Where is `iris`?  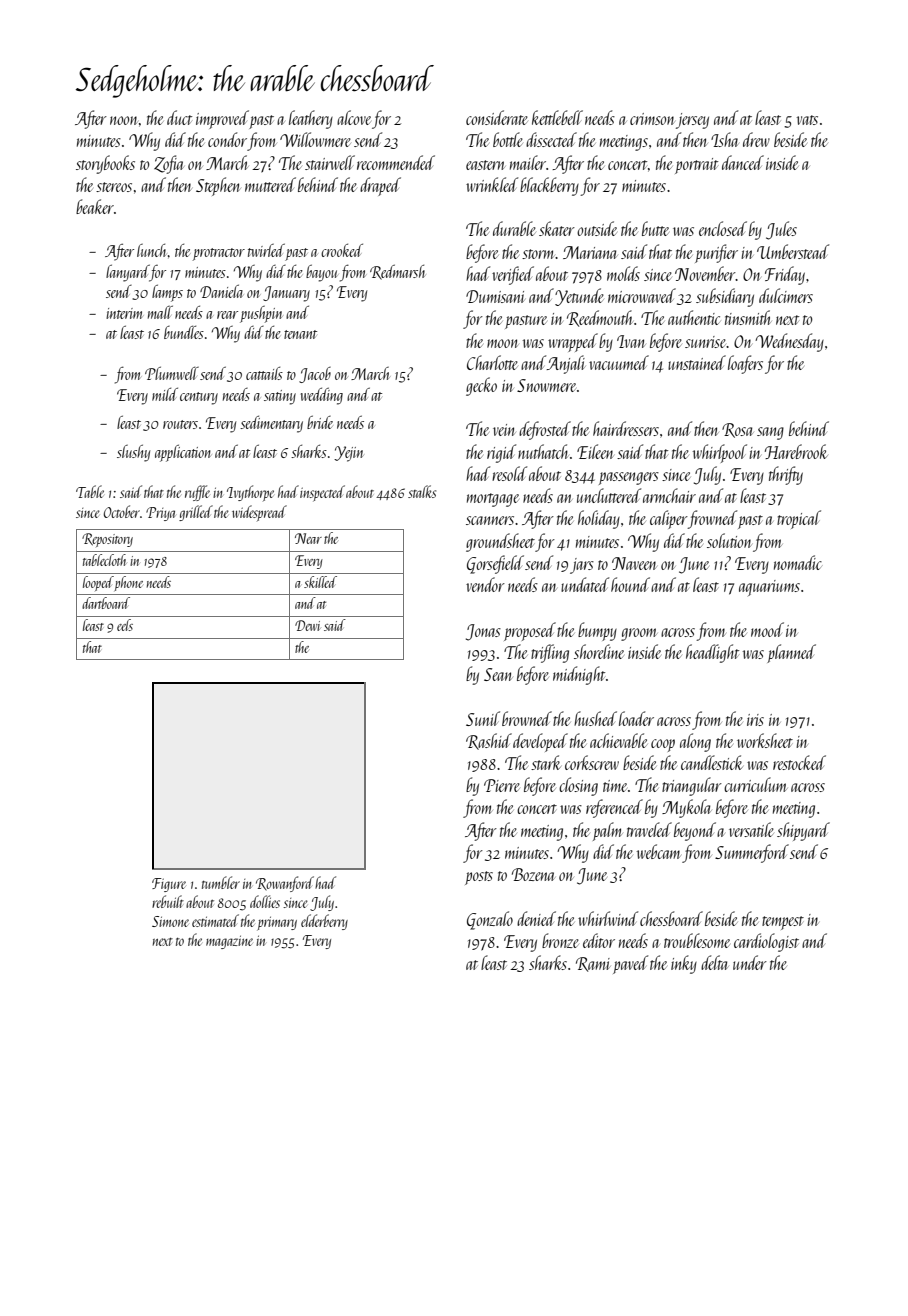 iris is located at coordinates (755, 720).
